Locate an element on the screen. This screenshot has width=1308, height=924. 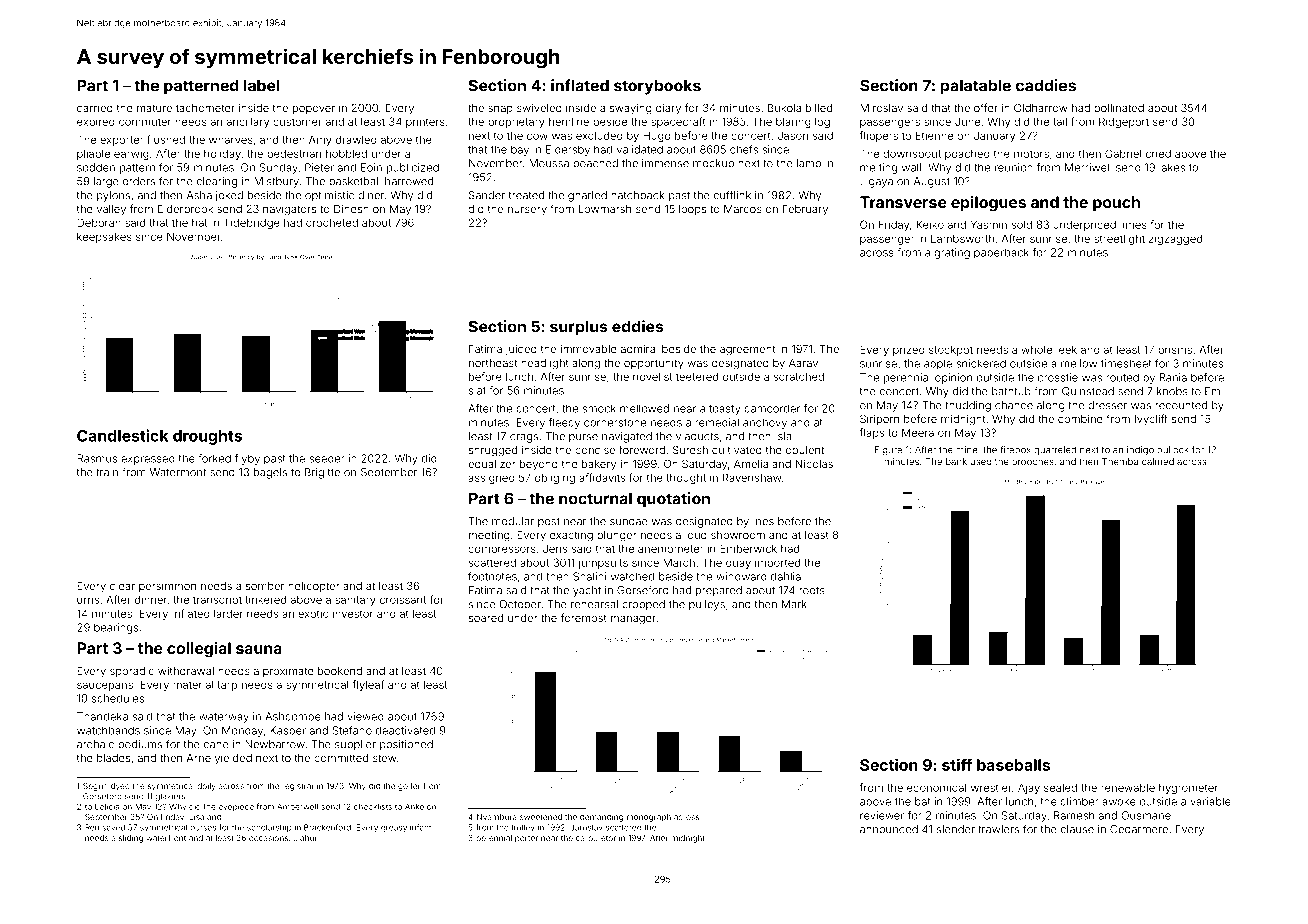
whole is located at coordinates (1036, 349).
